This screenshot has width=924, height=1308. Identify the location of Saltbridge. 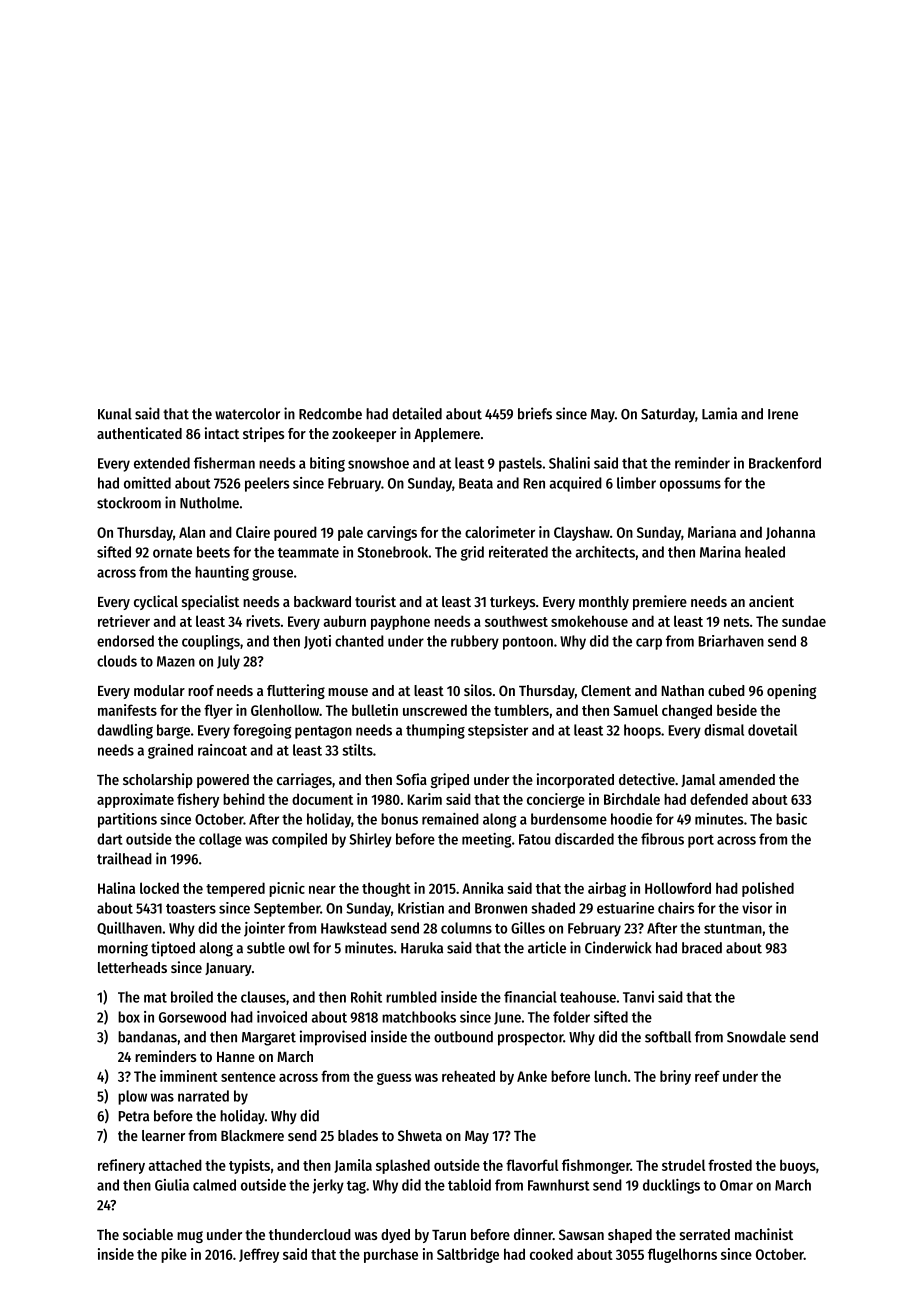
(468, 1255).
